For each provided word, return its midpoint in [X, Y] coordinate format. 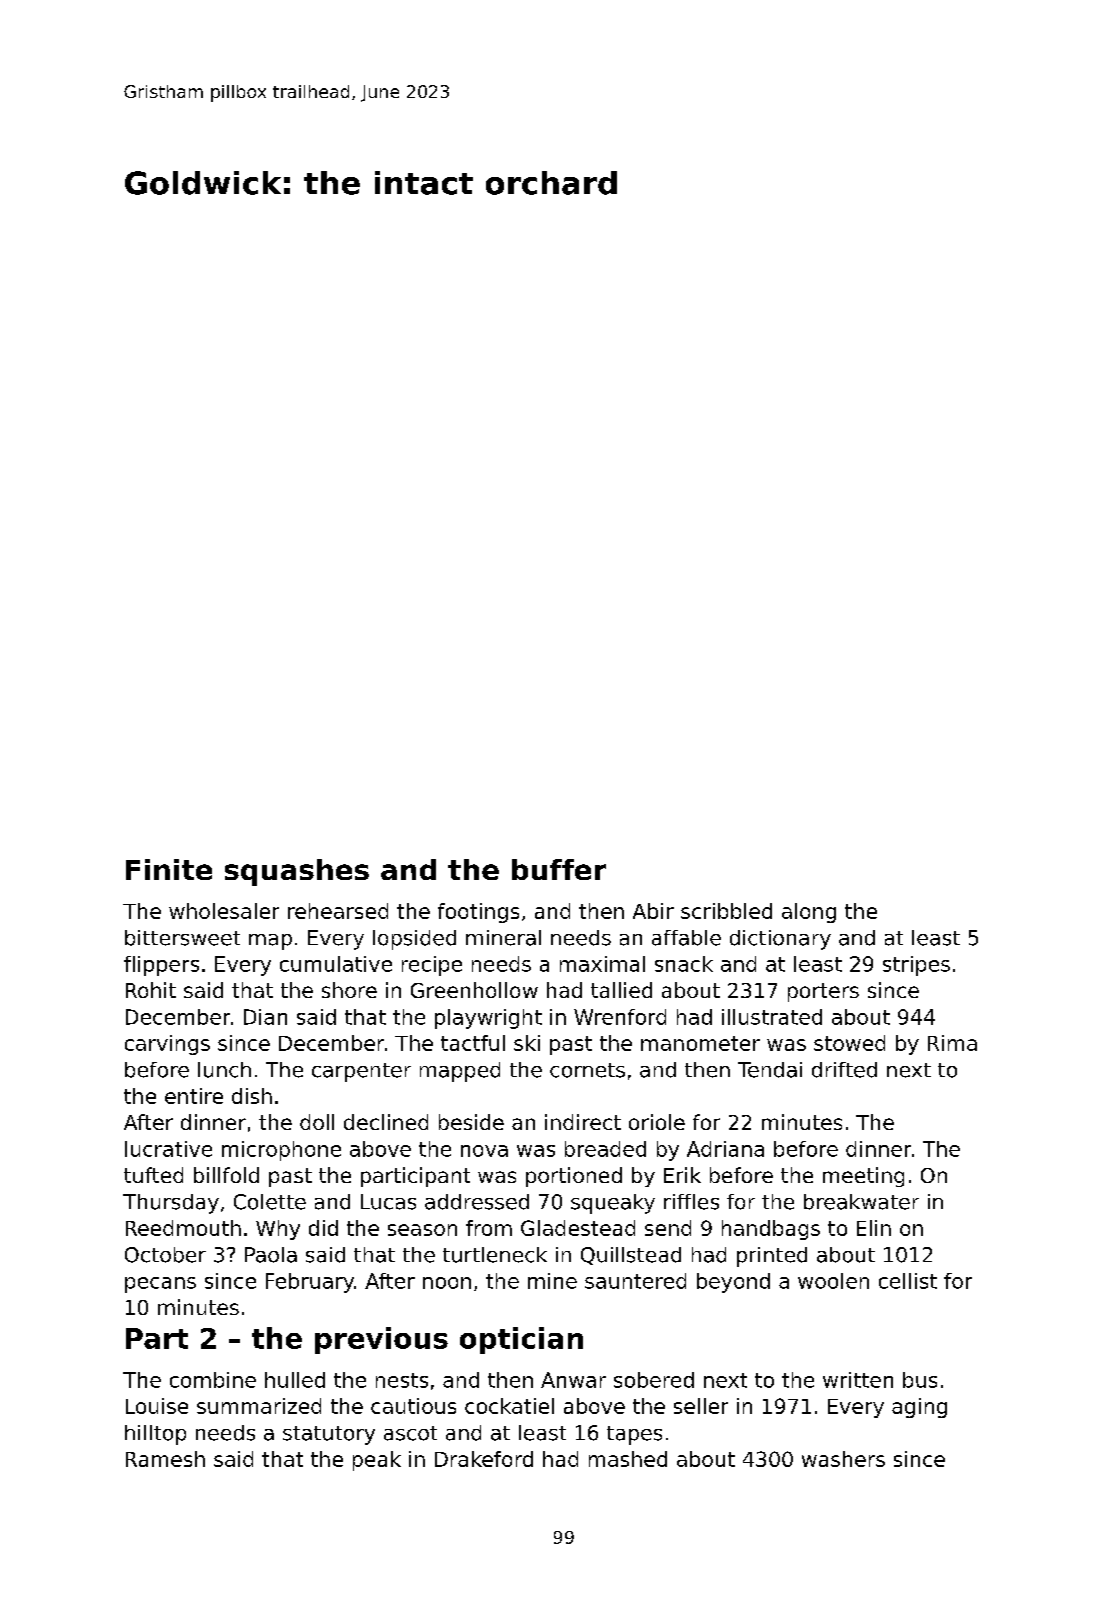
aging [919, 1408]
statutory [329, 1435]
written [858, 1380]
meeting [863, 1177]
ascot [410, 1433]
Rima [952, 1043]
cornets [587, 1070]
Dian [265, 1017]
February [310, 1283]
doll [317, 1122]
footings [478, 913]
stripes [916, 966]
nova [484, 1151]
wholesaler [224, 911]
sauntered [635, 1281]
